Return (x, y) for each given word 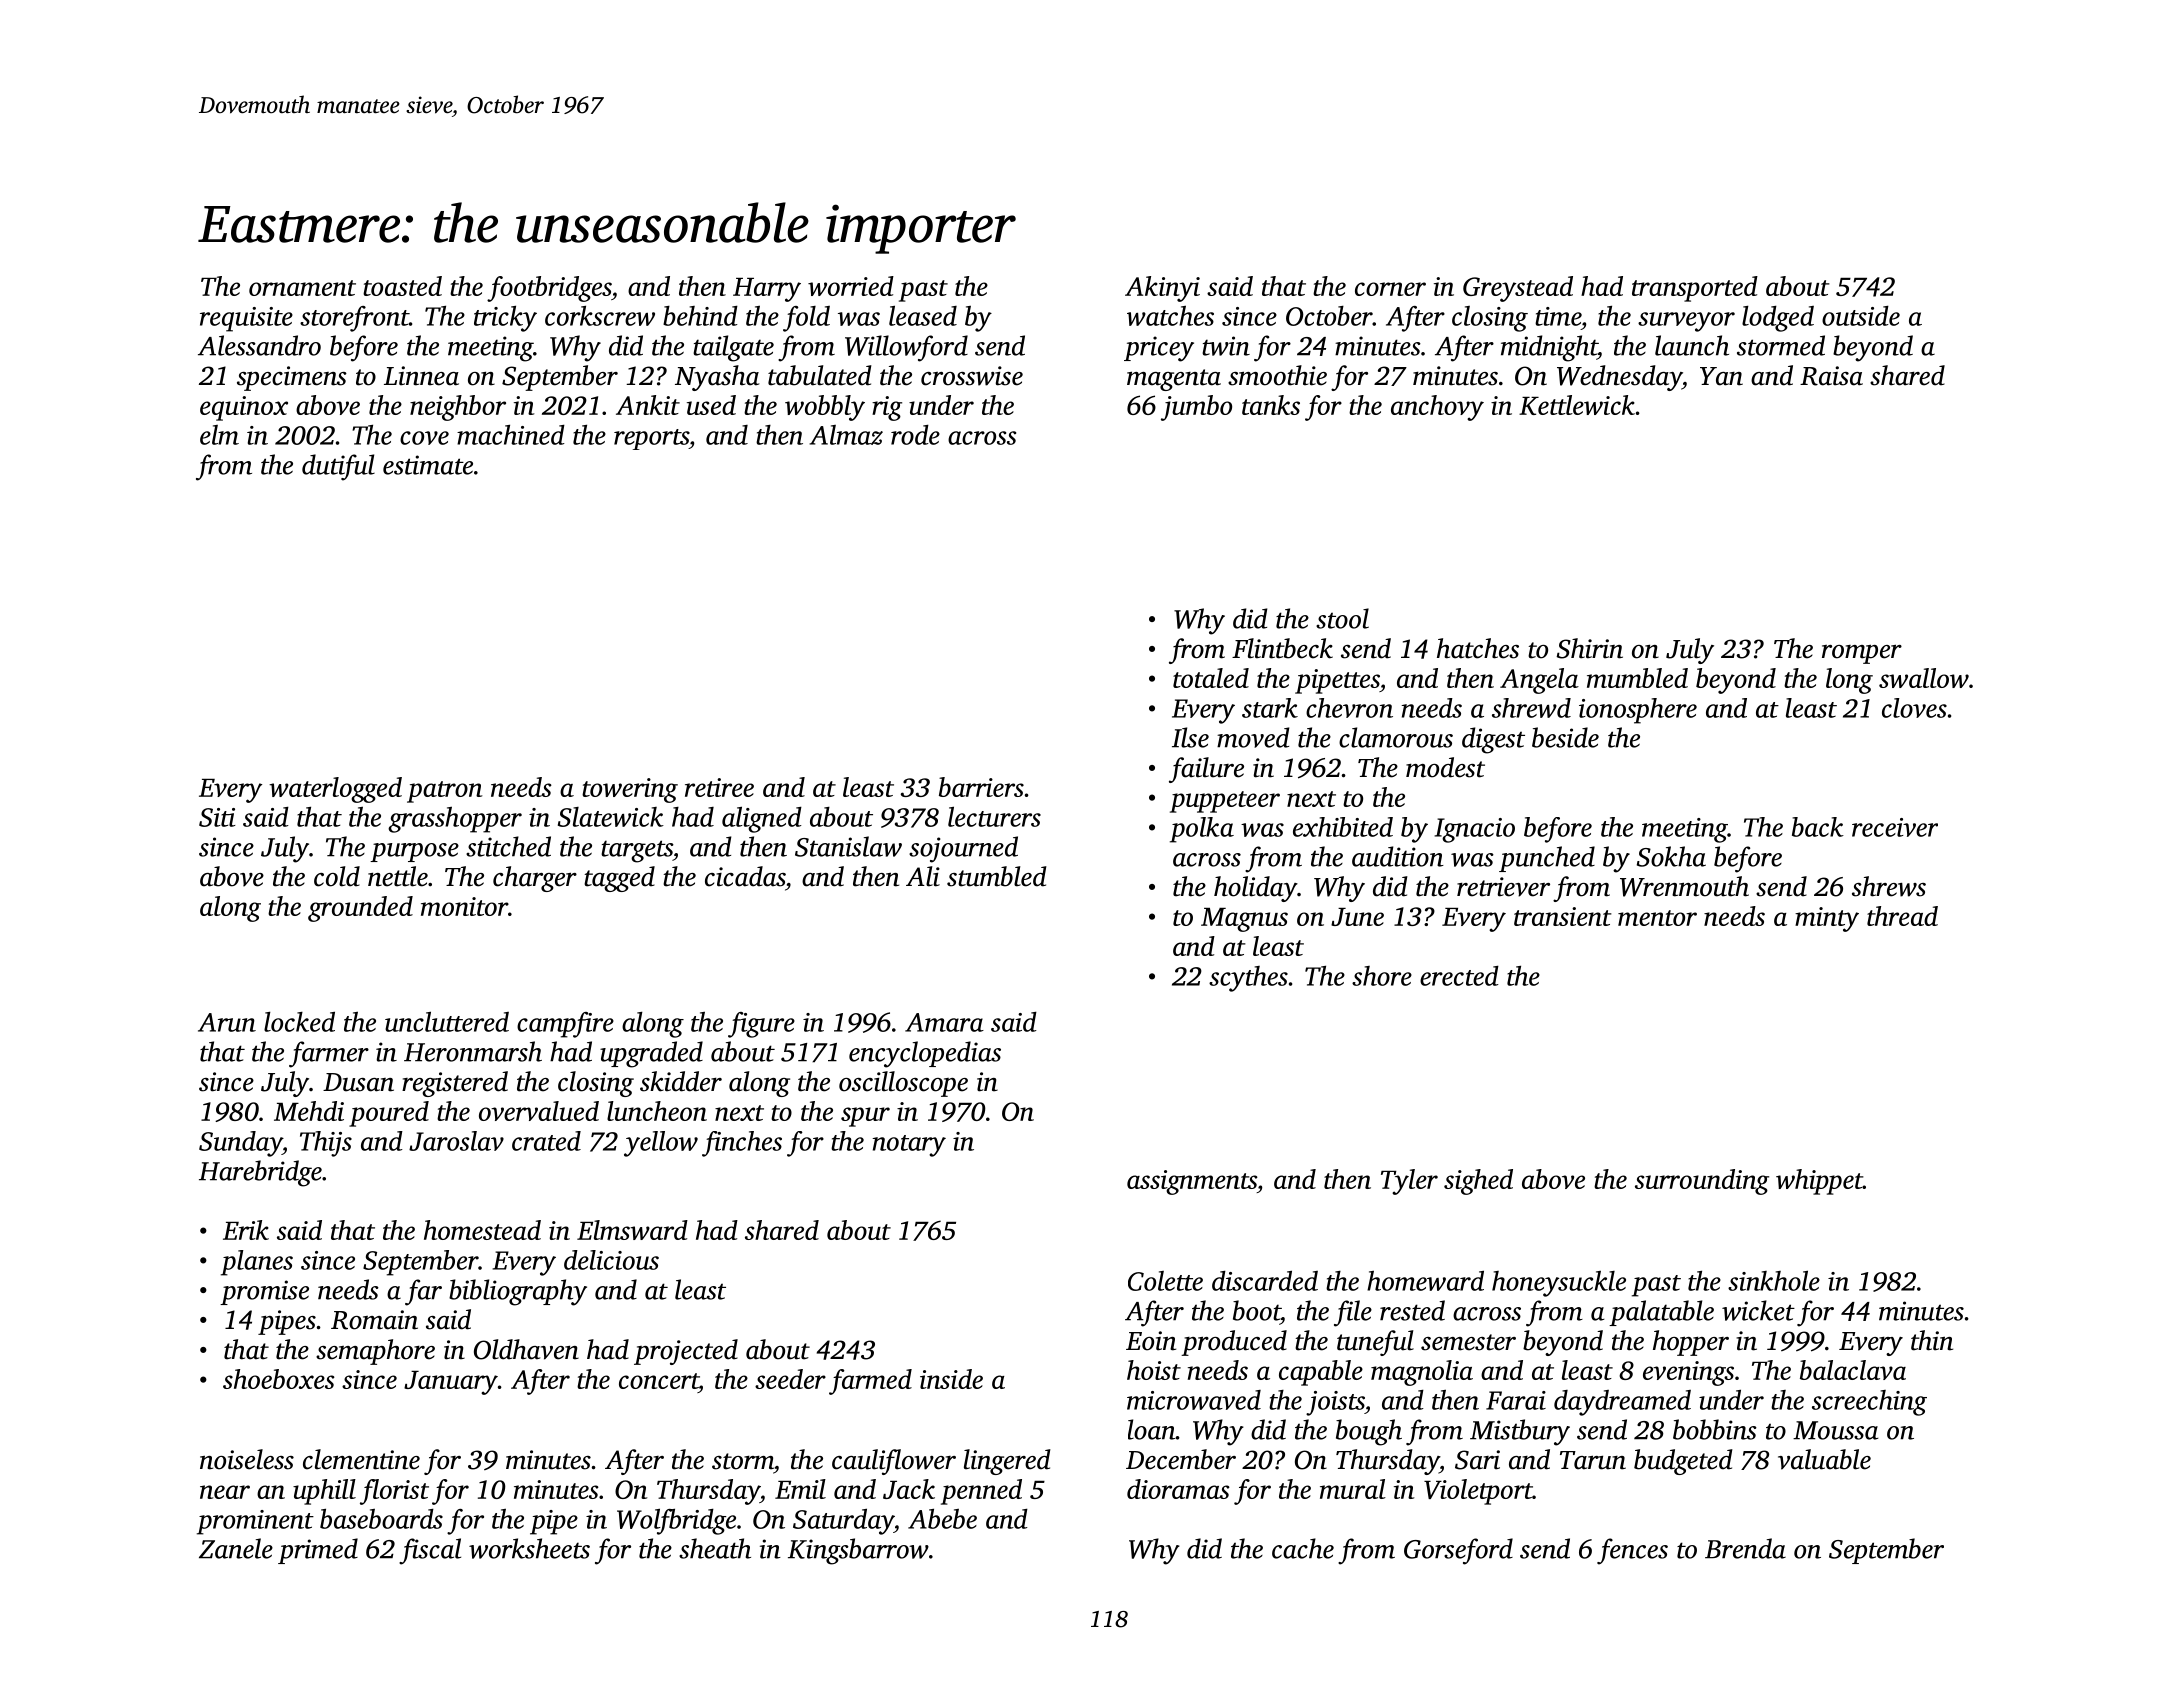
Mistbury (1520, 1432)
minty (1827, 919)
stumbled (997, 876)
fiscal (430, 1551)
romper (1862, 654)
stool (1342, 618)
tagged (619, 879)
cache (1303, 1548)
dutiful (338, 467)
